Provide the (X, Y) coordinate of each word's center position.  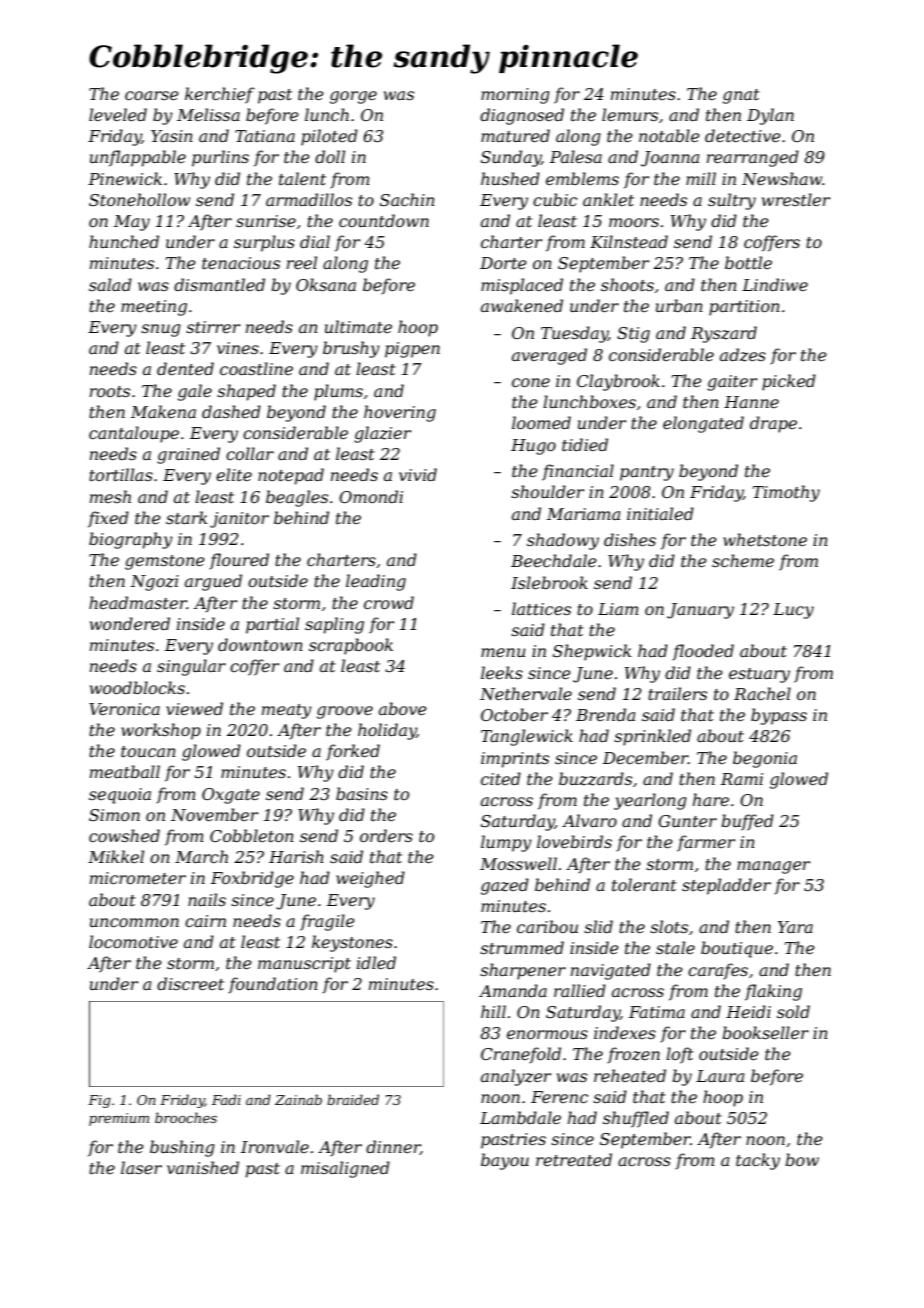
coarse (152, 95)
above (403, 708)
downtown (260, 644)
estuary (759, 675)
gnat (741, 96)
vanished (203, 1167)
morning (515, 96)
